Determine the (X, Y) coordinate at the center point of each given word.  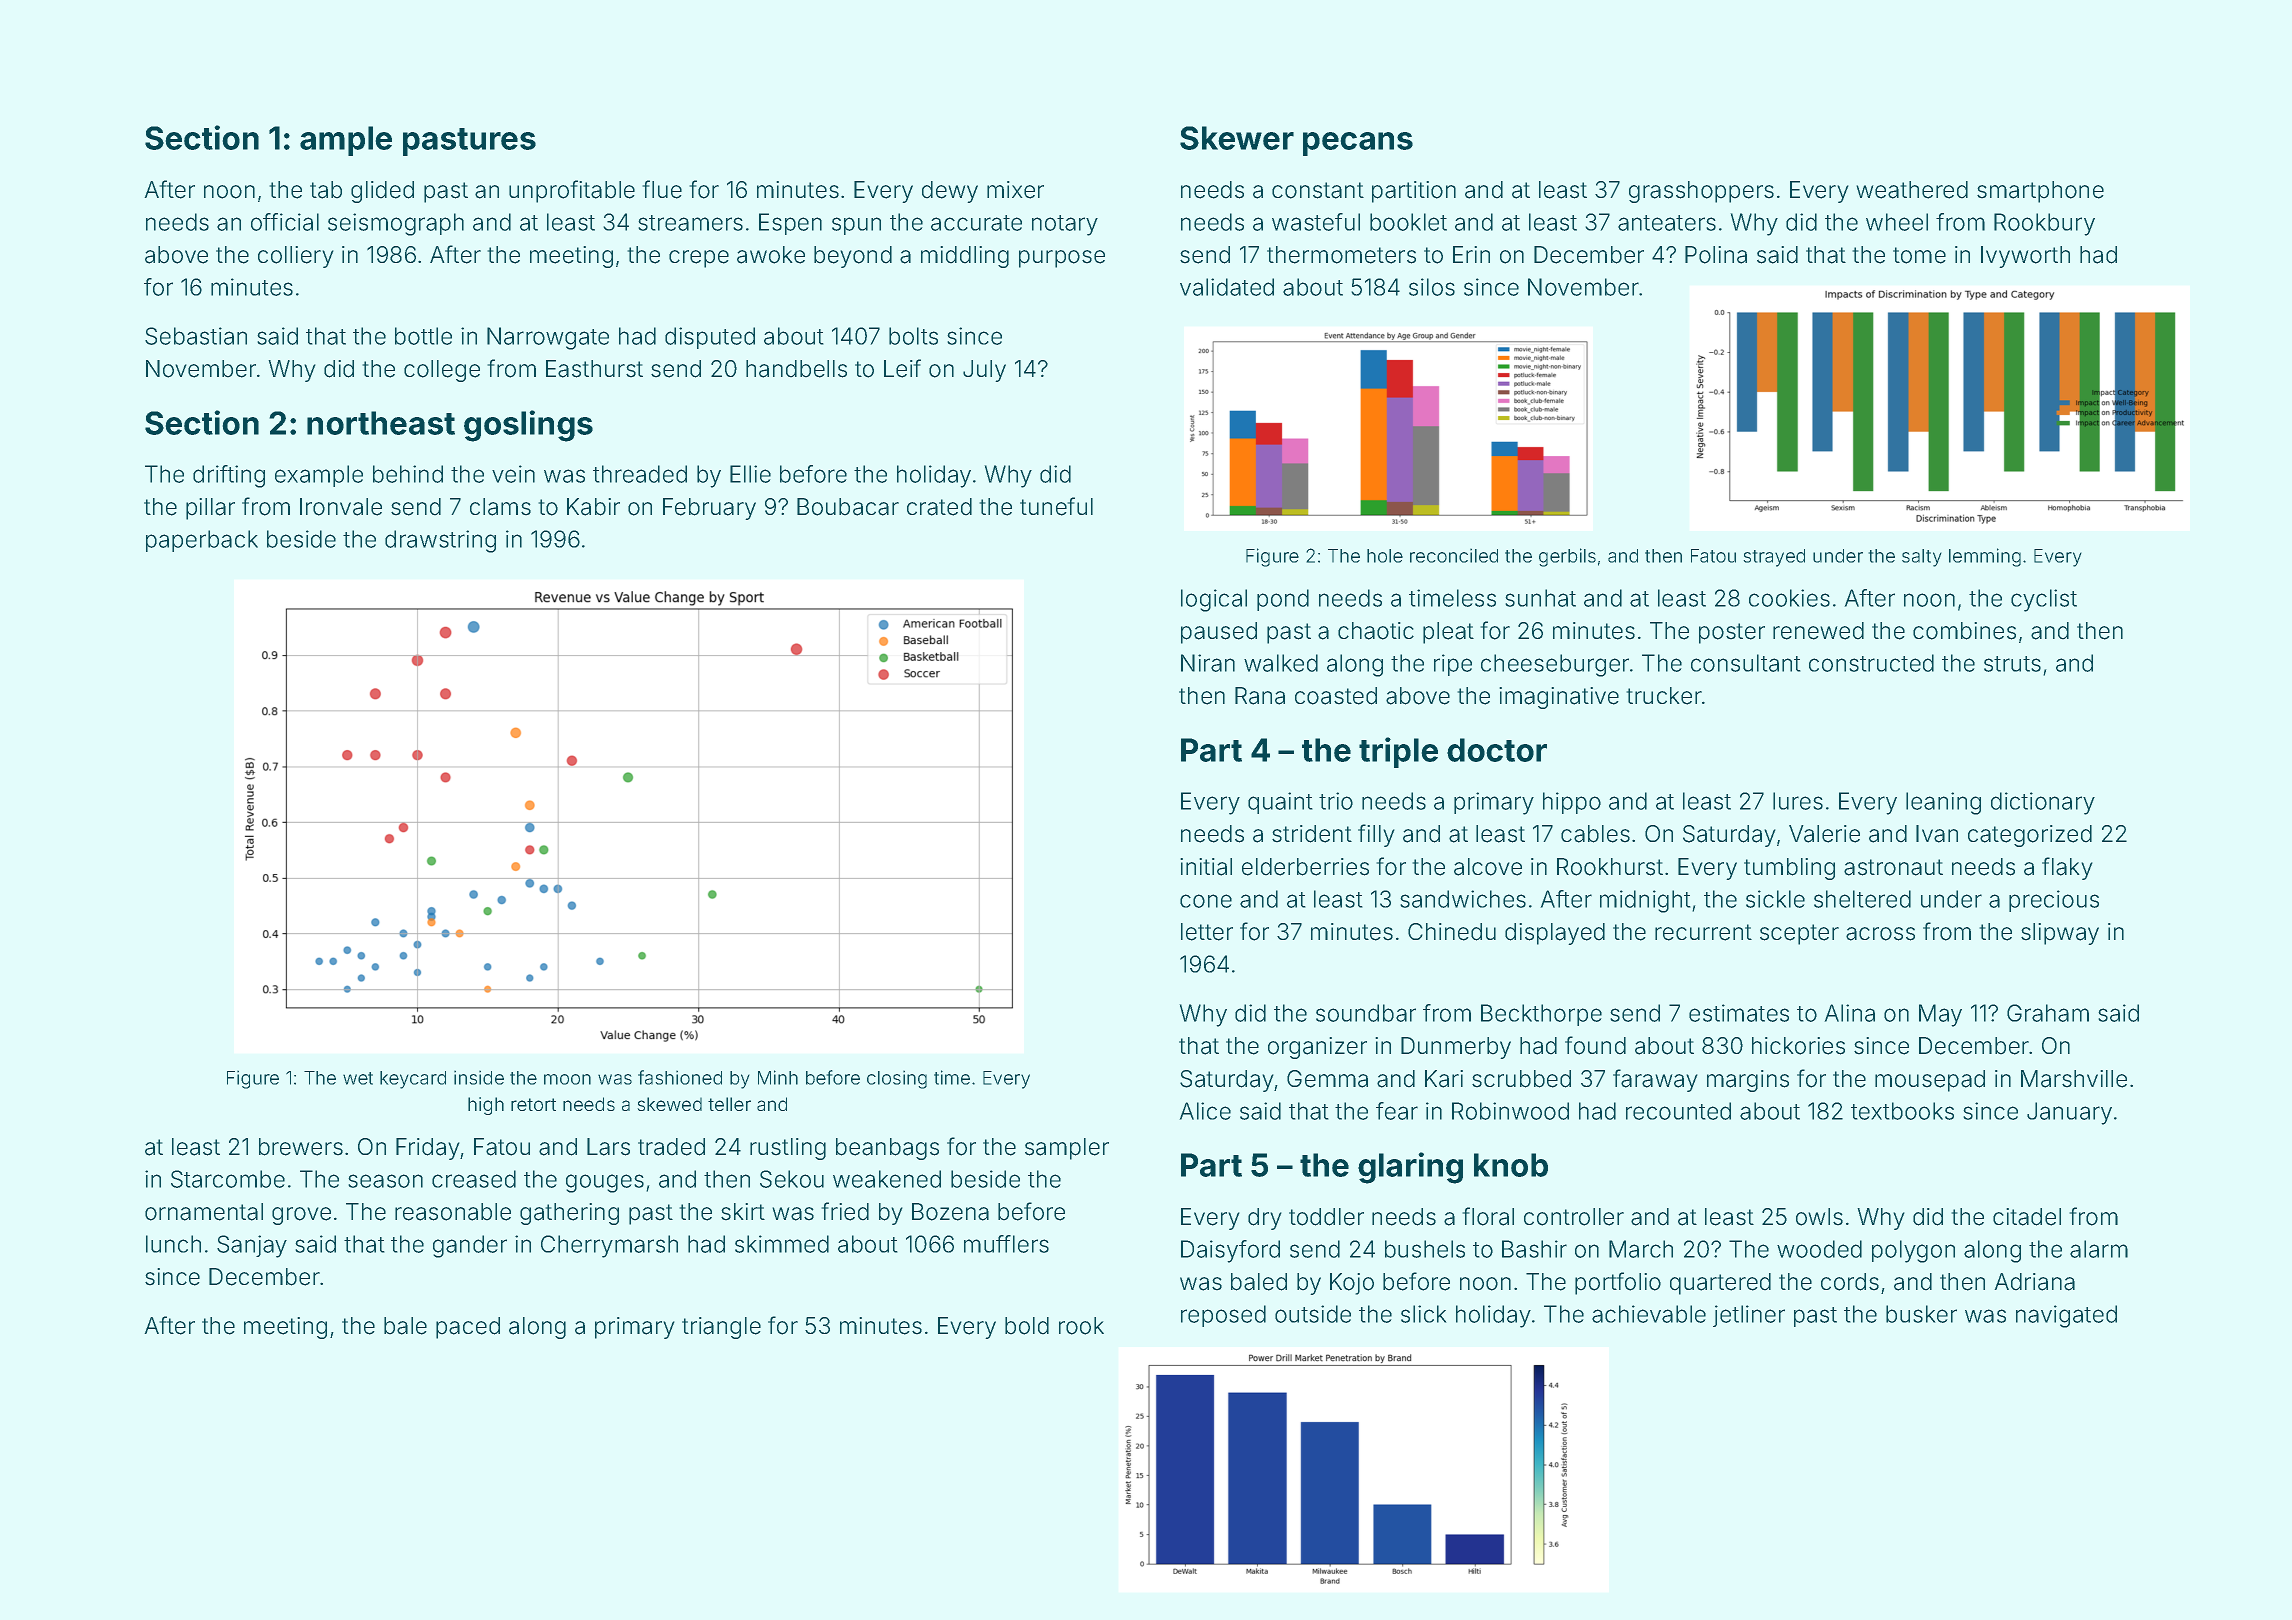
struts (2012, 664)
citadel (2027, 1217)
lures (1798, 801)
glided (382, 192)
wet (358, 1078)
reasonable (453, 1212)
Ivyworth (2025, 257)
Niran (1208, 663)
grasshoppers (1701, 192)
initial (1206, 867)
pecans (1358, 144)
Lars (608, 1147)
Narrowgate (548, 338)
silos (1432, 287)
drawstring (440, 541)
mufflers (1006, 1244)
